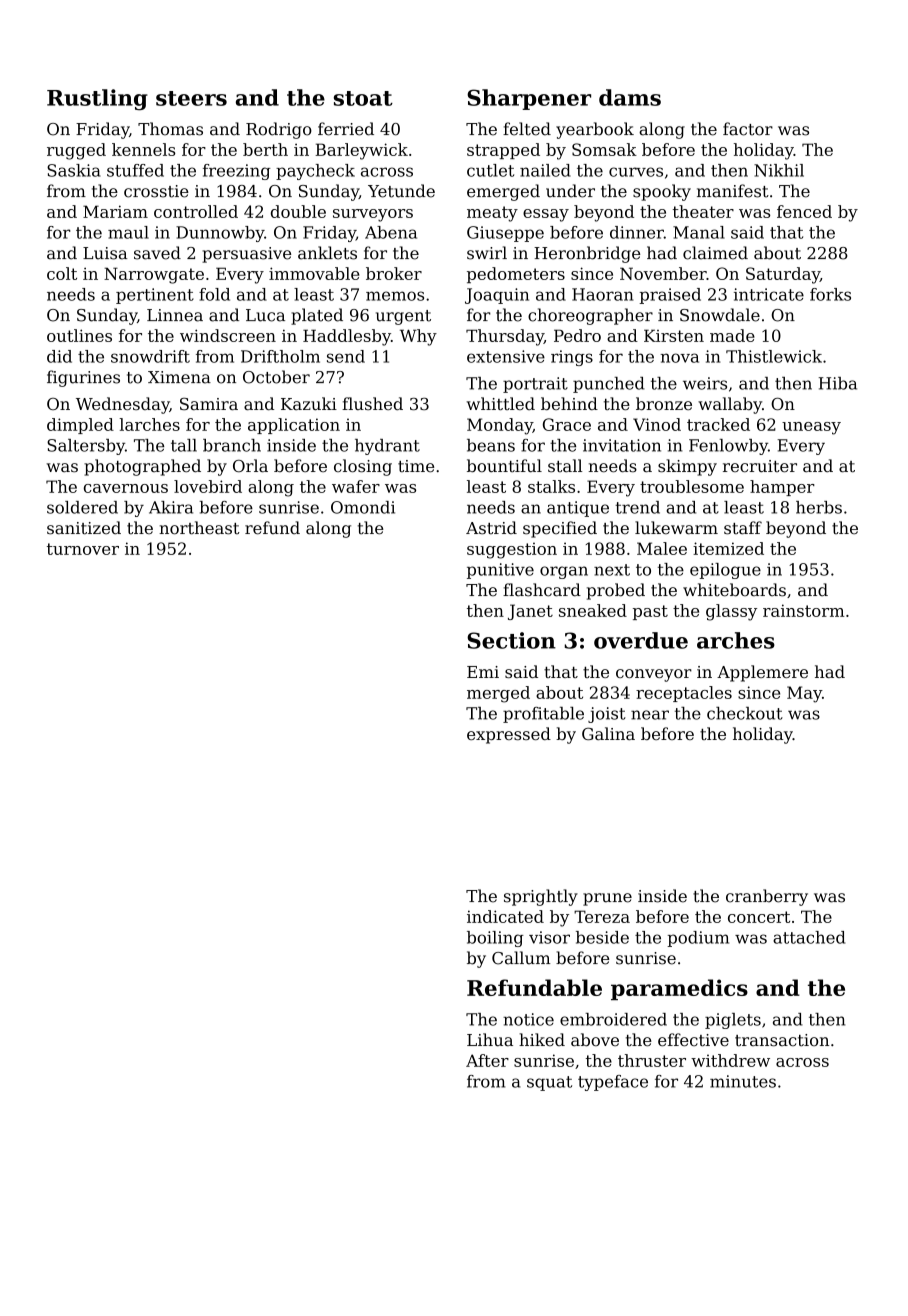 This screenshot has width=908, height=1316. What do you see at coordinates (265, 315) in the screenshot?
I see `Luca` at bounding box center [265, 315].
